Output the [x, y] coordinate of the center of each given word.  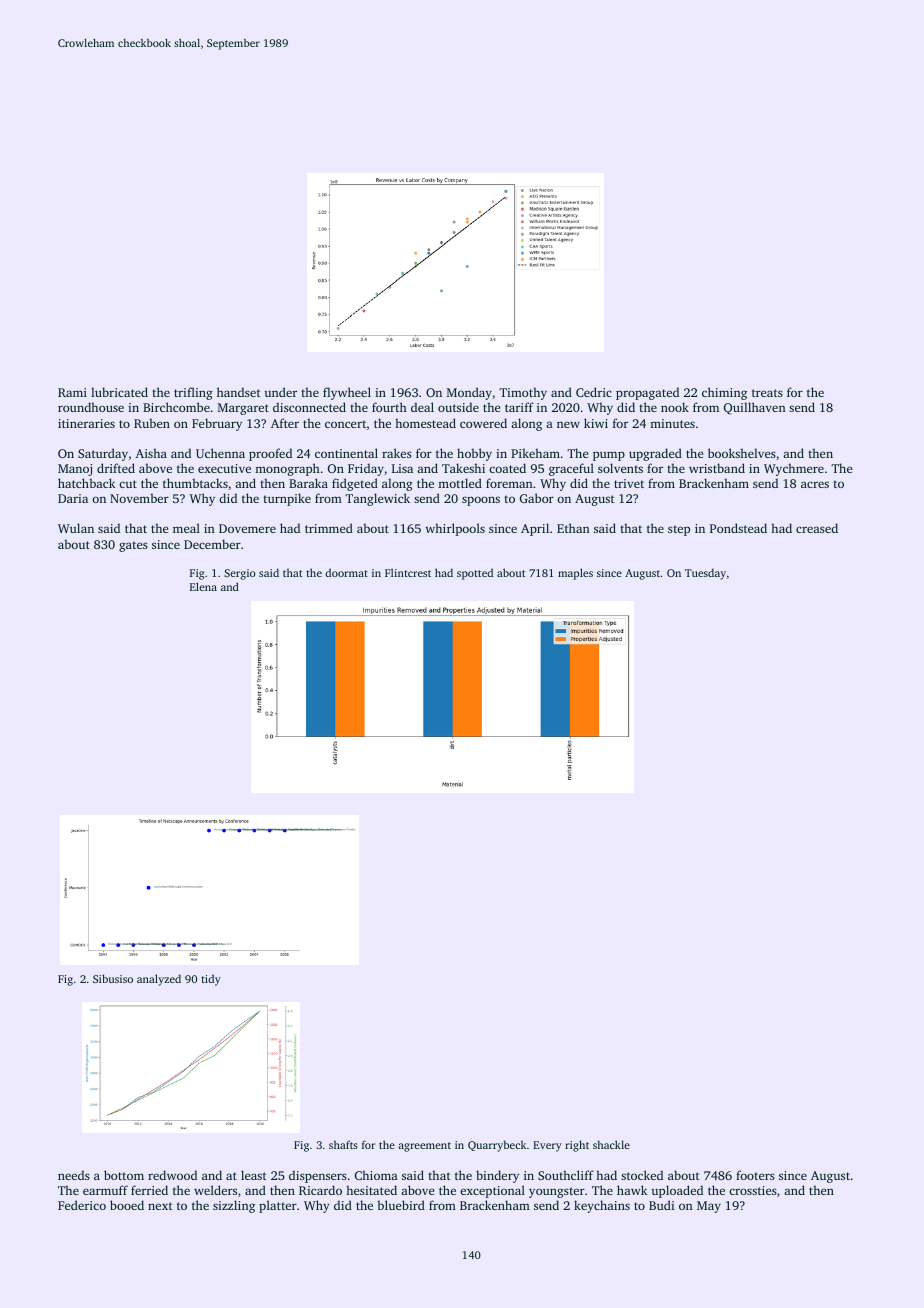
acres [815, 484]
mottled [460, 483]
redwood [172, 1175]
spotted [475, 574]
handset [239, 392]
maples [575, 574]
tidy [211, 980]
